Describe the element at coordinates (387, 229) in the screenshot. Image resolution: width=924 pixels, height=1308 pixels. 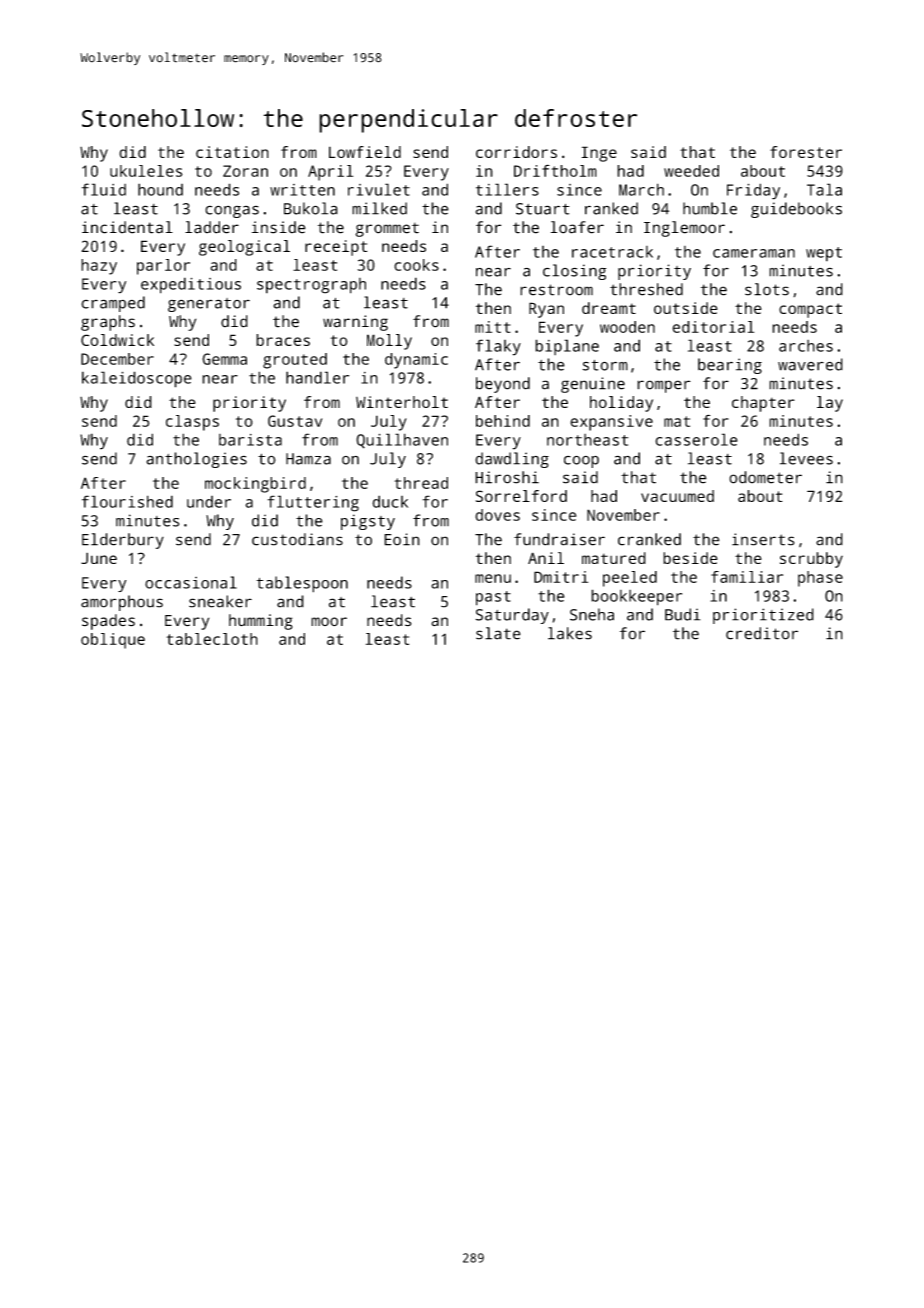
I see `grommet` at that location.
